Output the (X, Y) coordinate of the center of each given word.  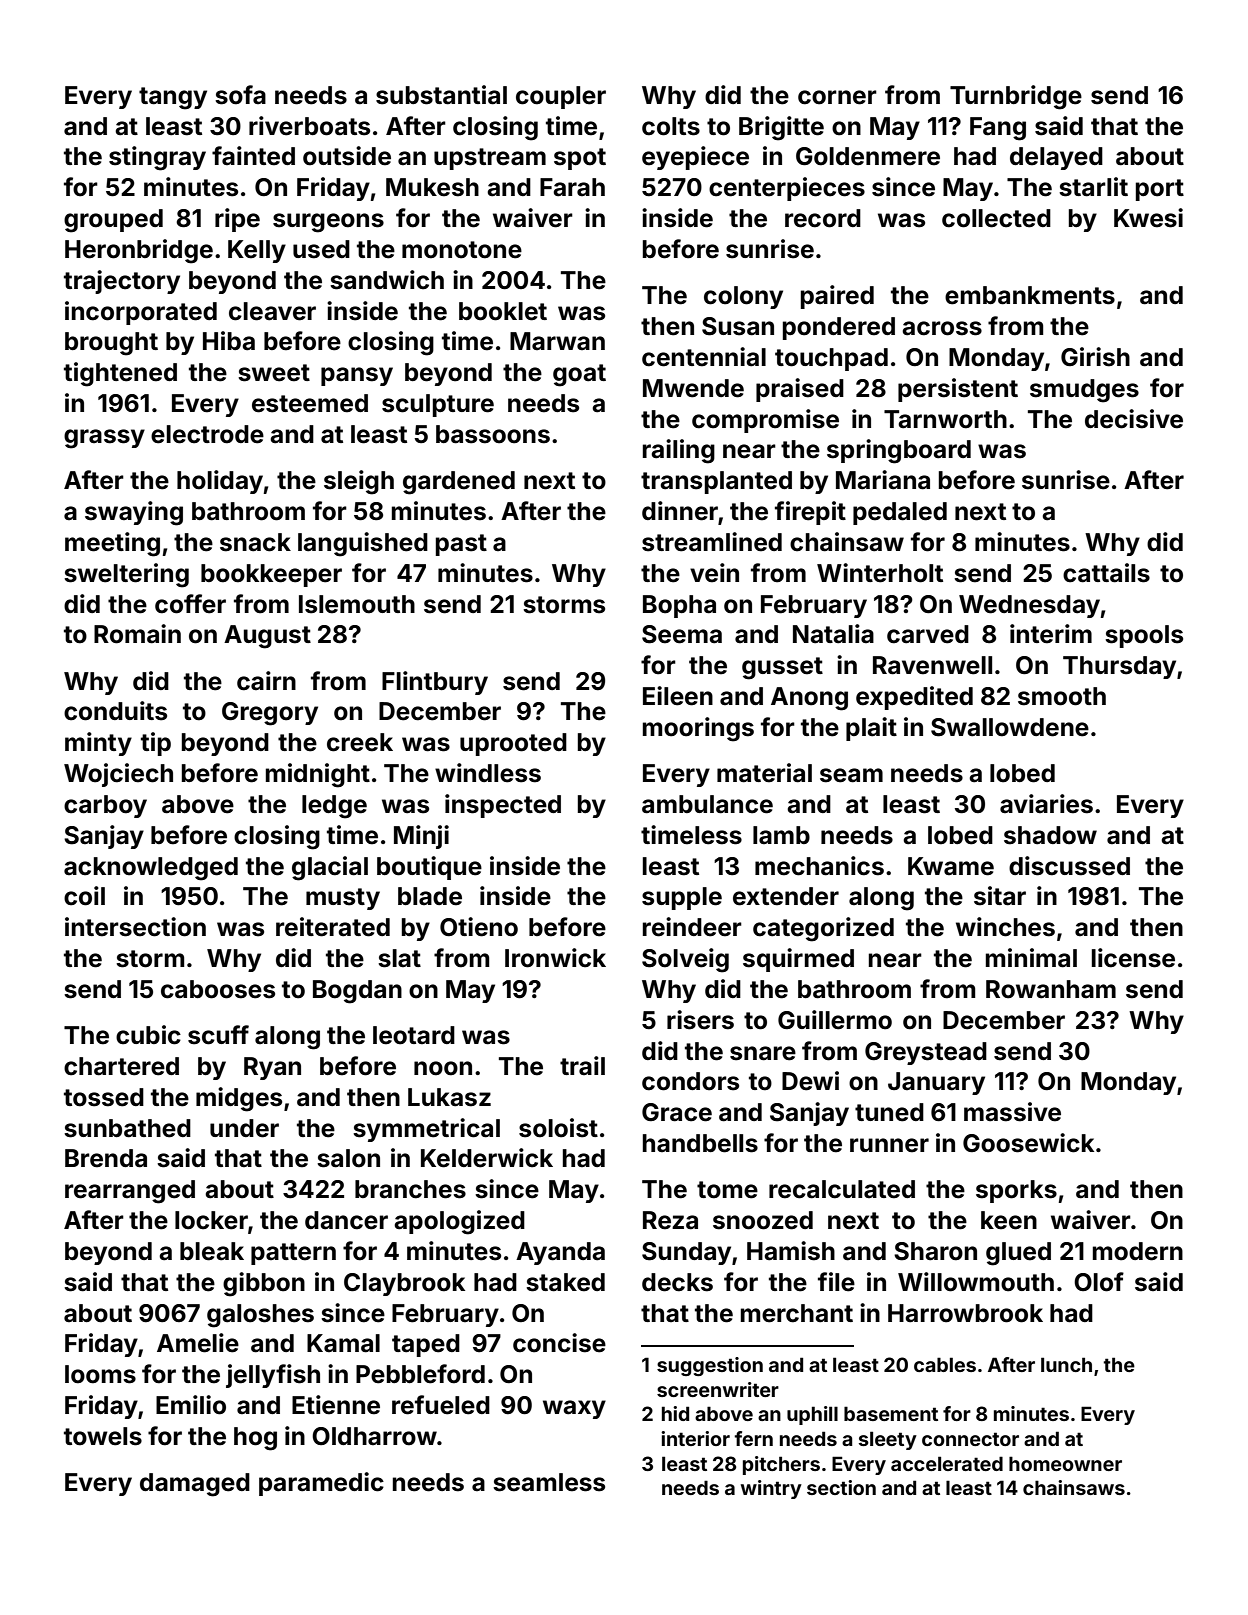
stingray (157, 158)
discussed (1069, 866)
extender (786, 896)
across (942, 328)
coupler (561, 97)
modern (1138, 1251)
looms (100, 1374)
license (1133, 958)
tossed (104, 1097)
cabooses (218, 989)
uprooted (513, 744)
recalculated (842, 1189)
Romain (137, 634)
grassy (104, 439)
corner (837, 97)
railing (679, 451)
